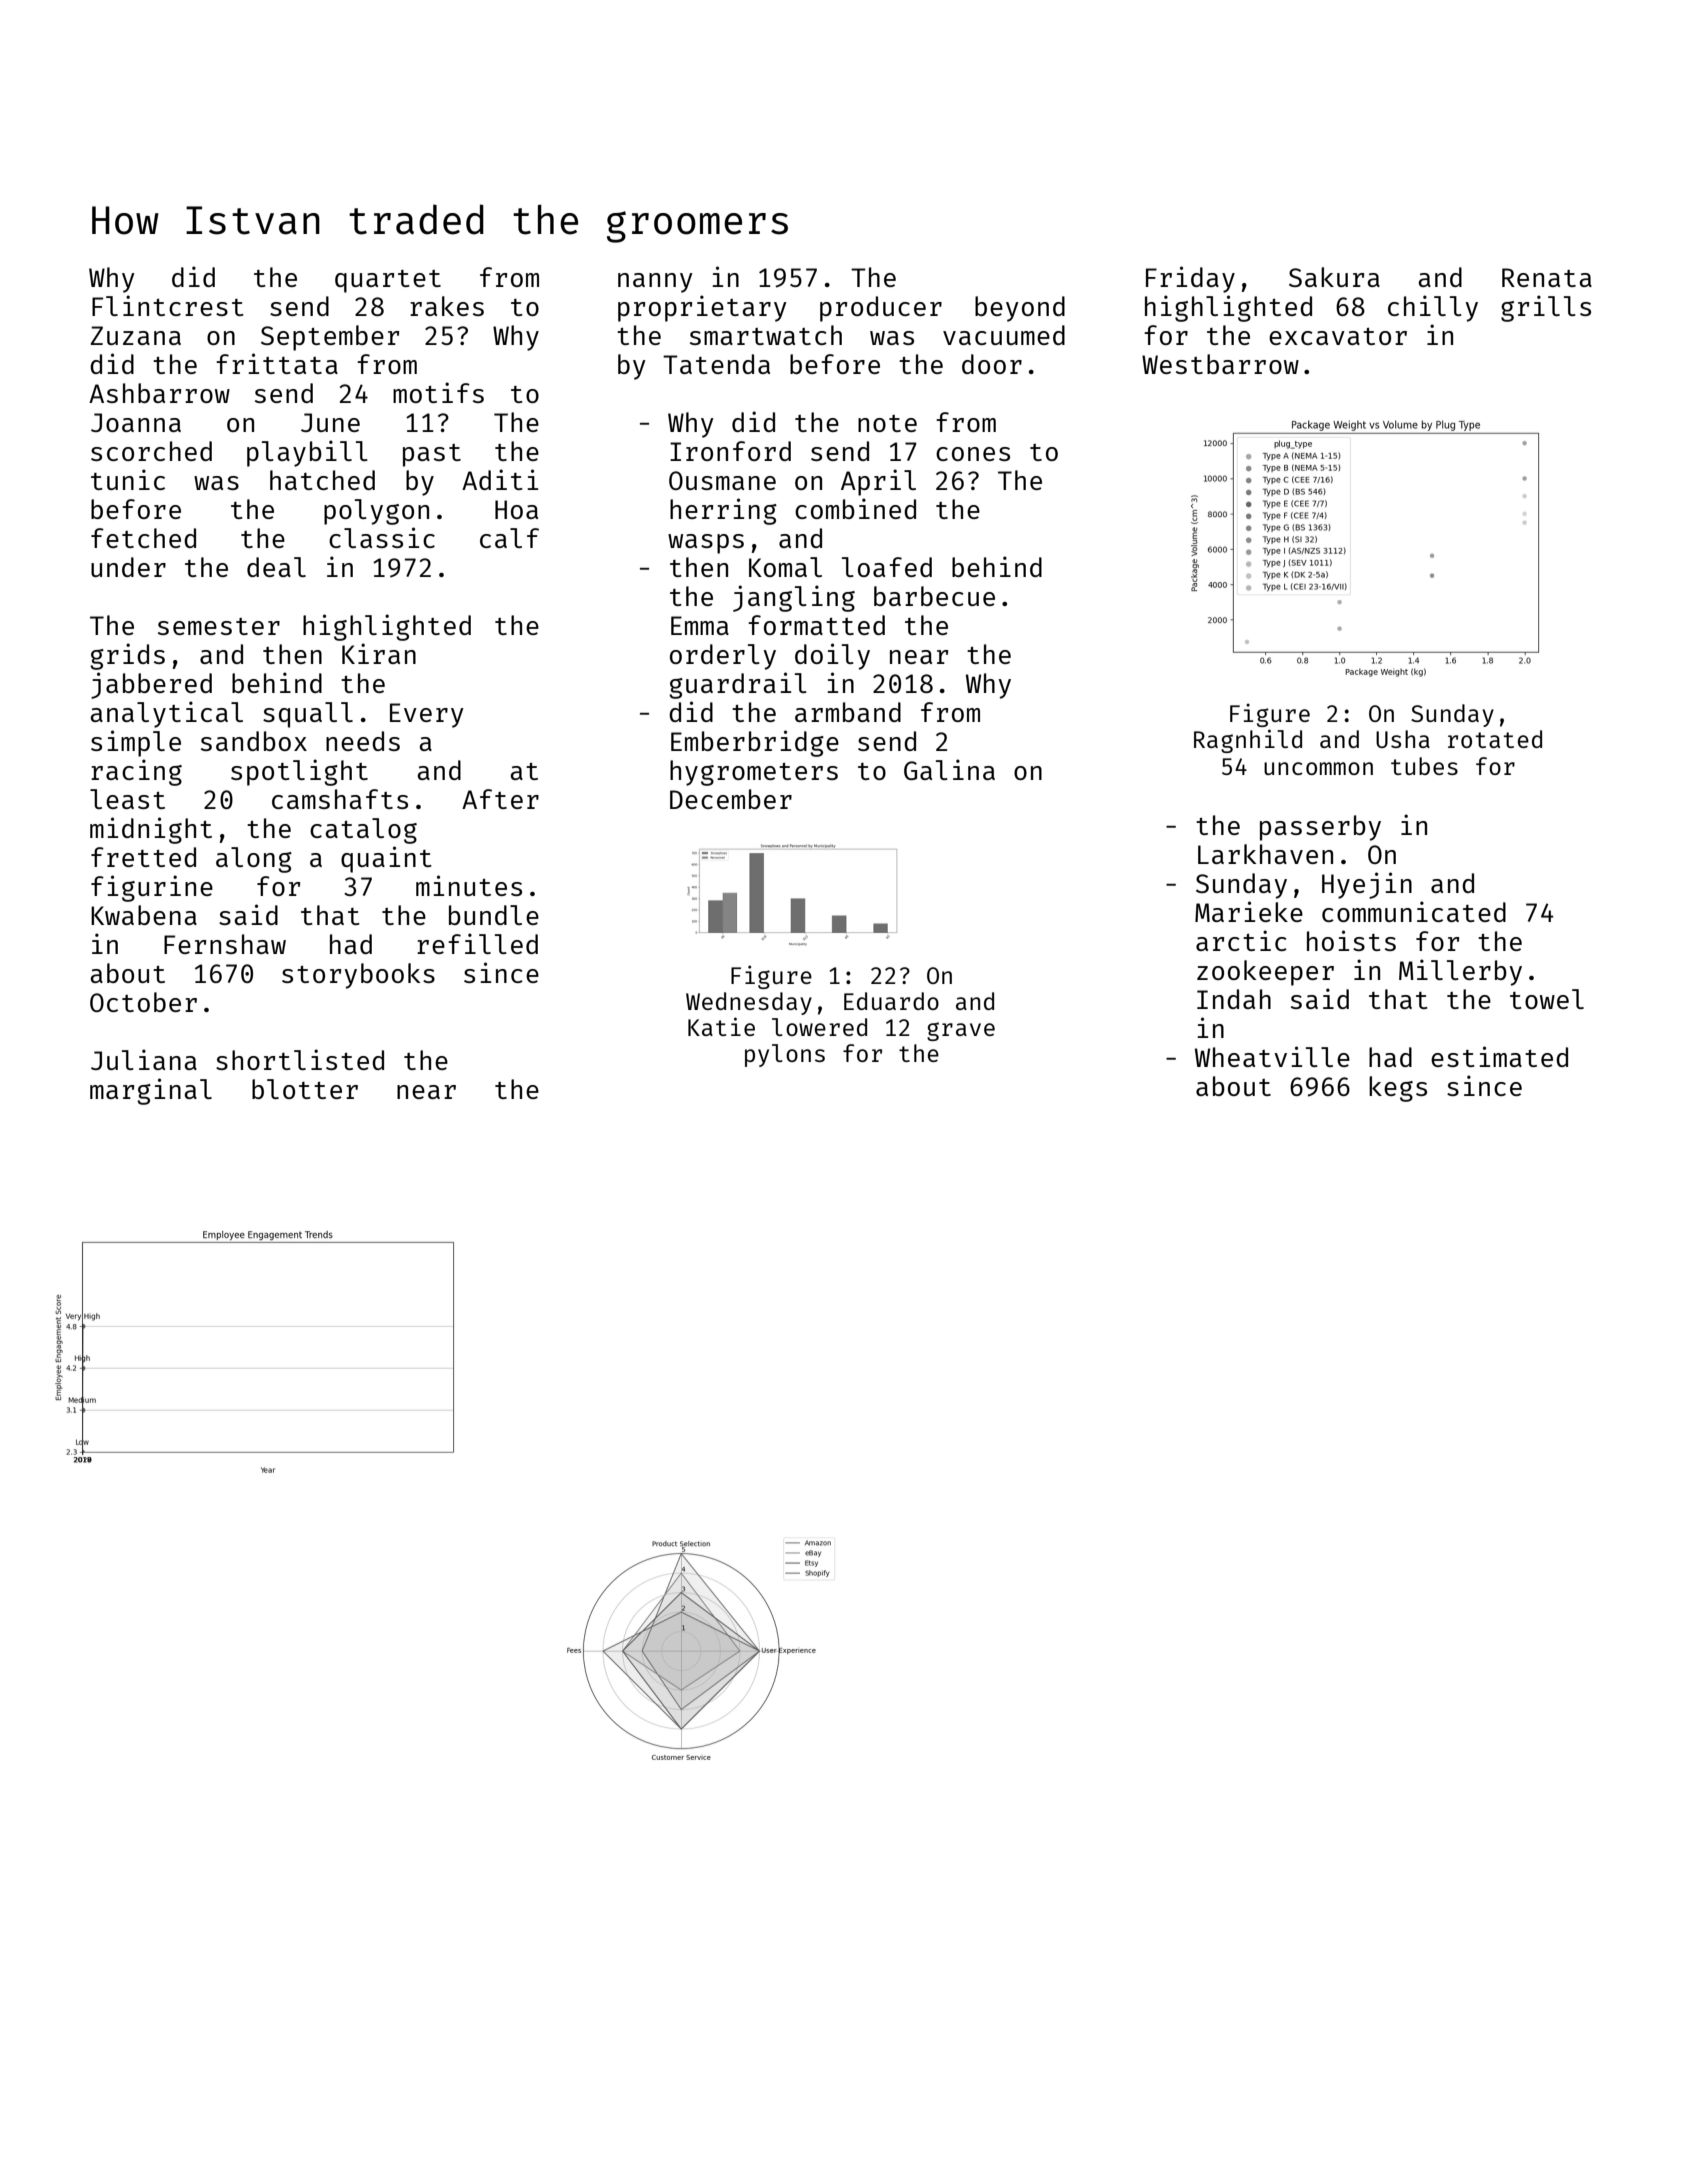 This screenshot has height=2178, width=1683. Describe the element at coordinates (1546, 308) in the screenshot. I see `grills` at that location.
